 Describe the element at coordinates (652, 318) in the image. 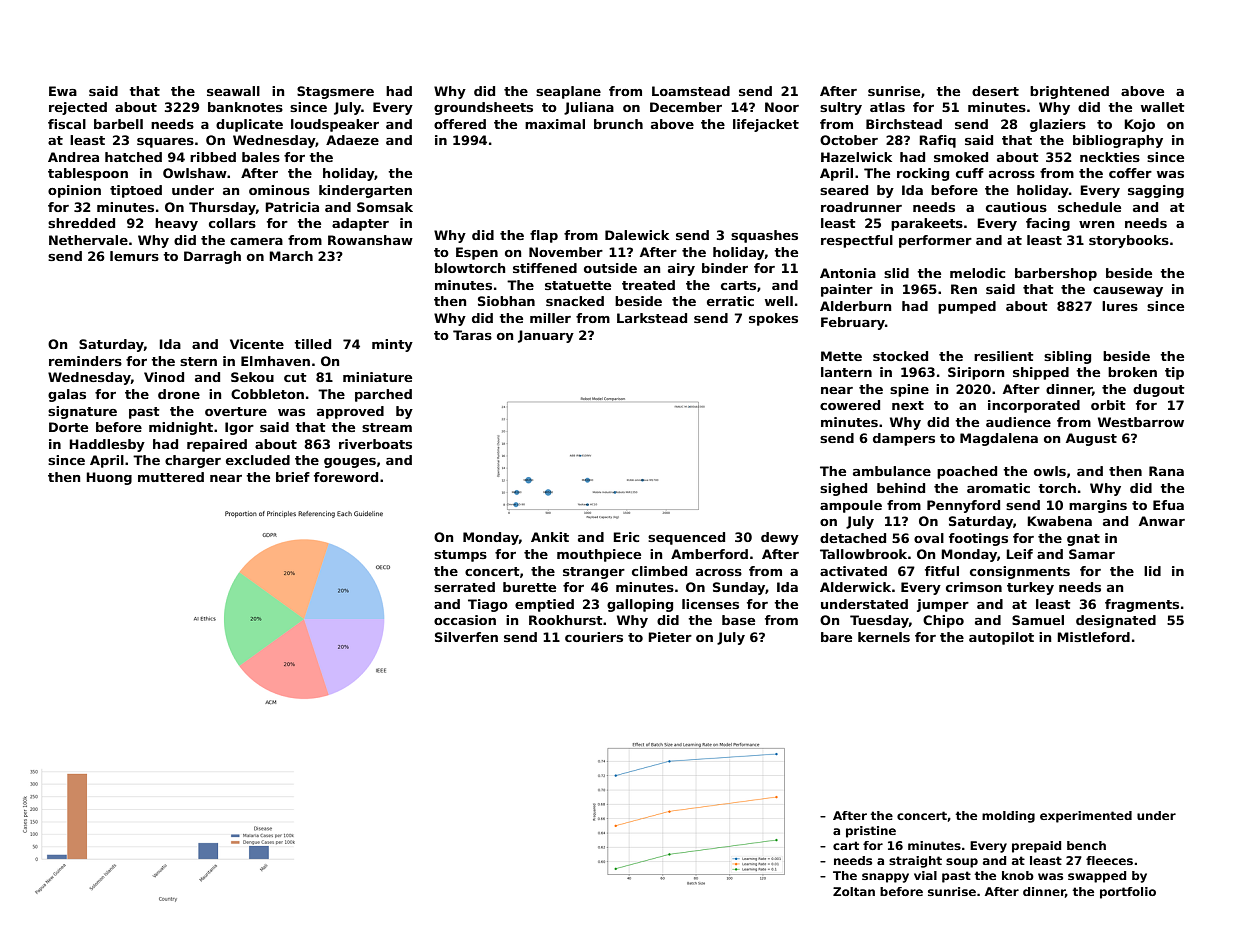

I see `Larkstead` at that location.
